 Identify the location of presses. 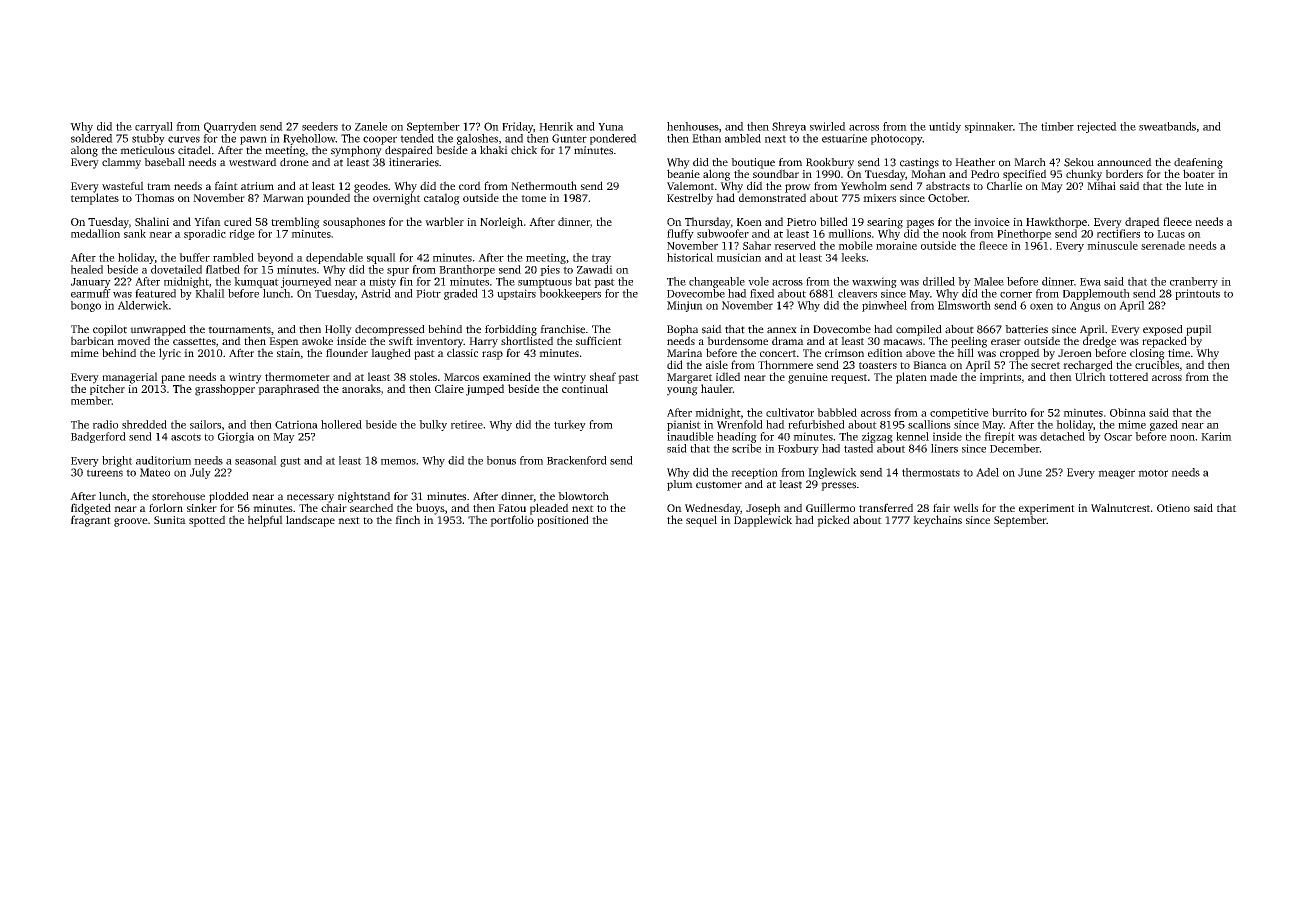
(838, 486).
